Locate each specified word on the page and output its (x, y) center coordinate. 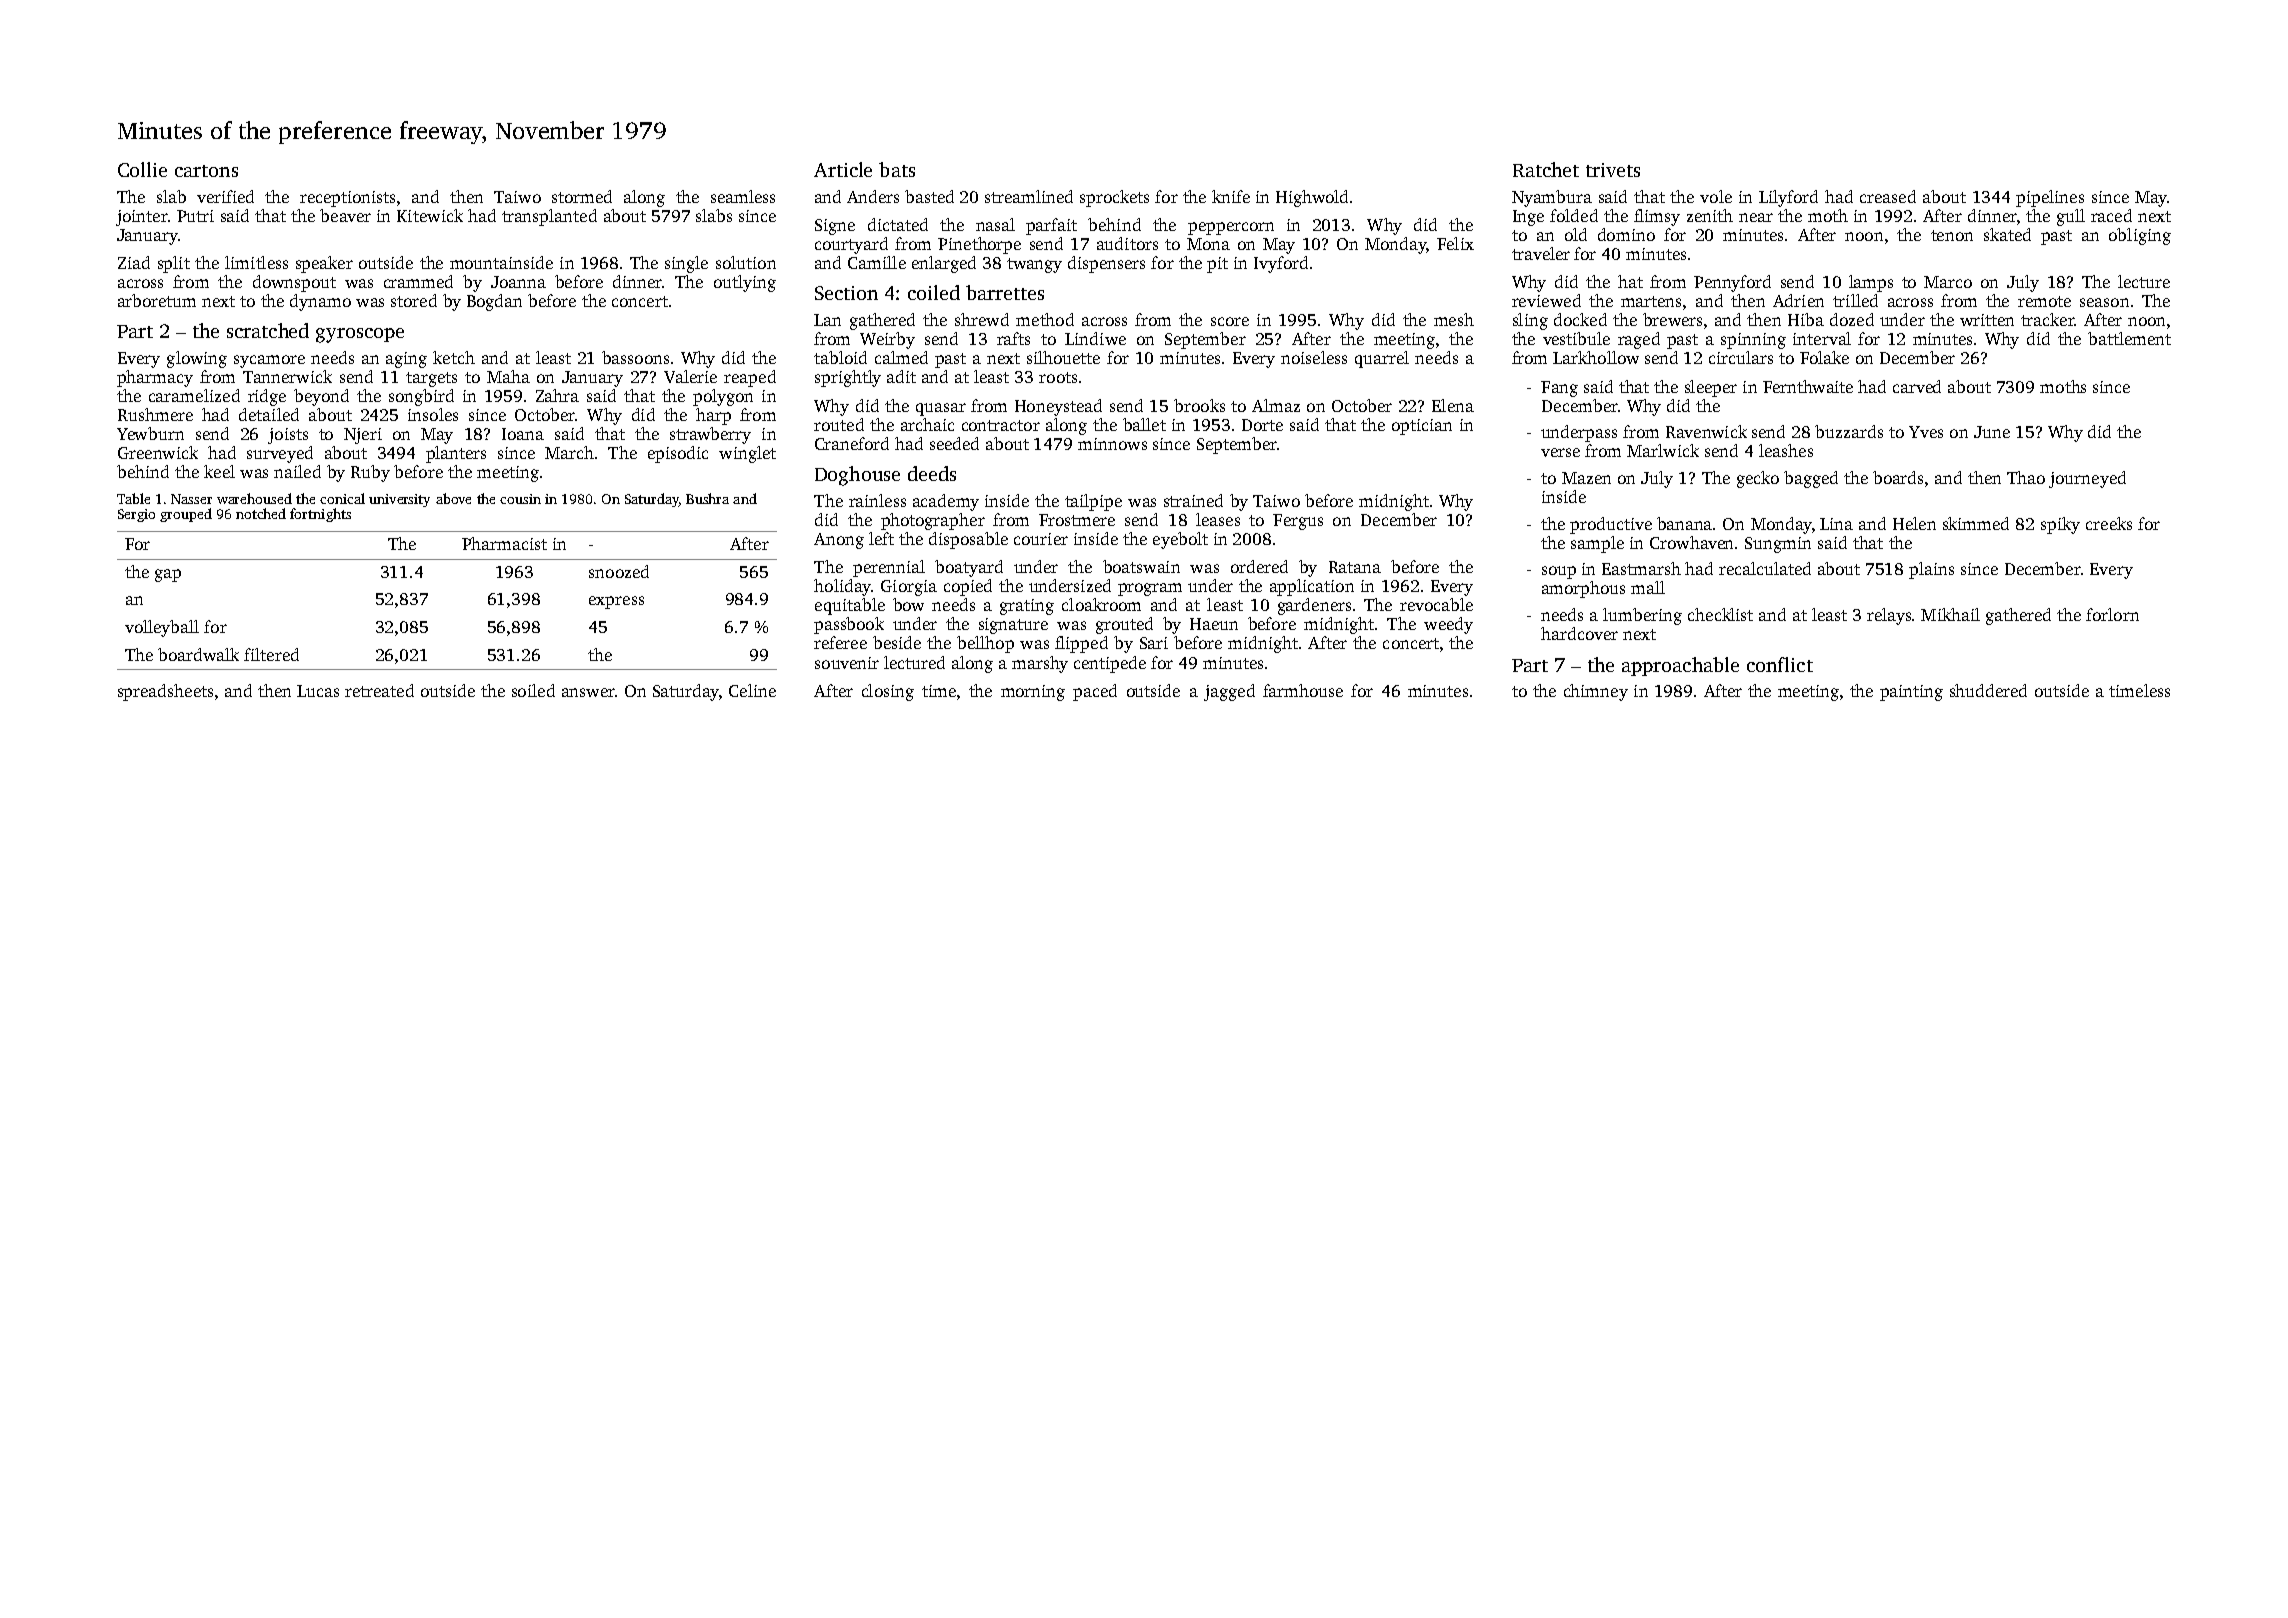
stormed (582, 196)
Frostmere (1077, 520)
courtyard (851, 245)
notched (261, 513)
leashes (1786, 450)
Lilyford (1788, 198)
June (1992, 432)
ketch (454, 357)
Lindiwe (1095, 338)
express (616, 602)
